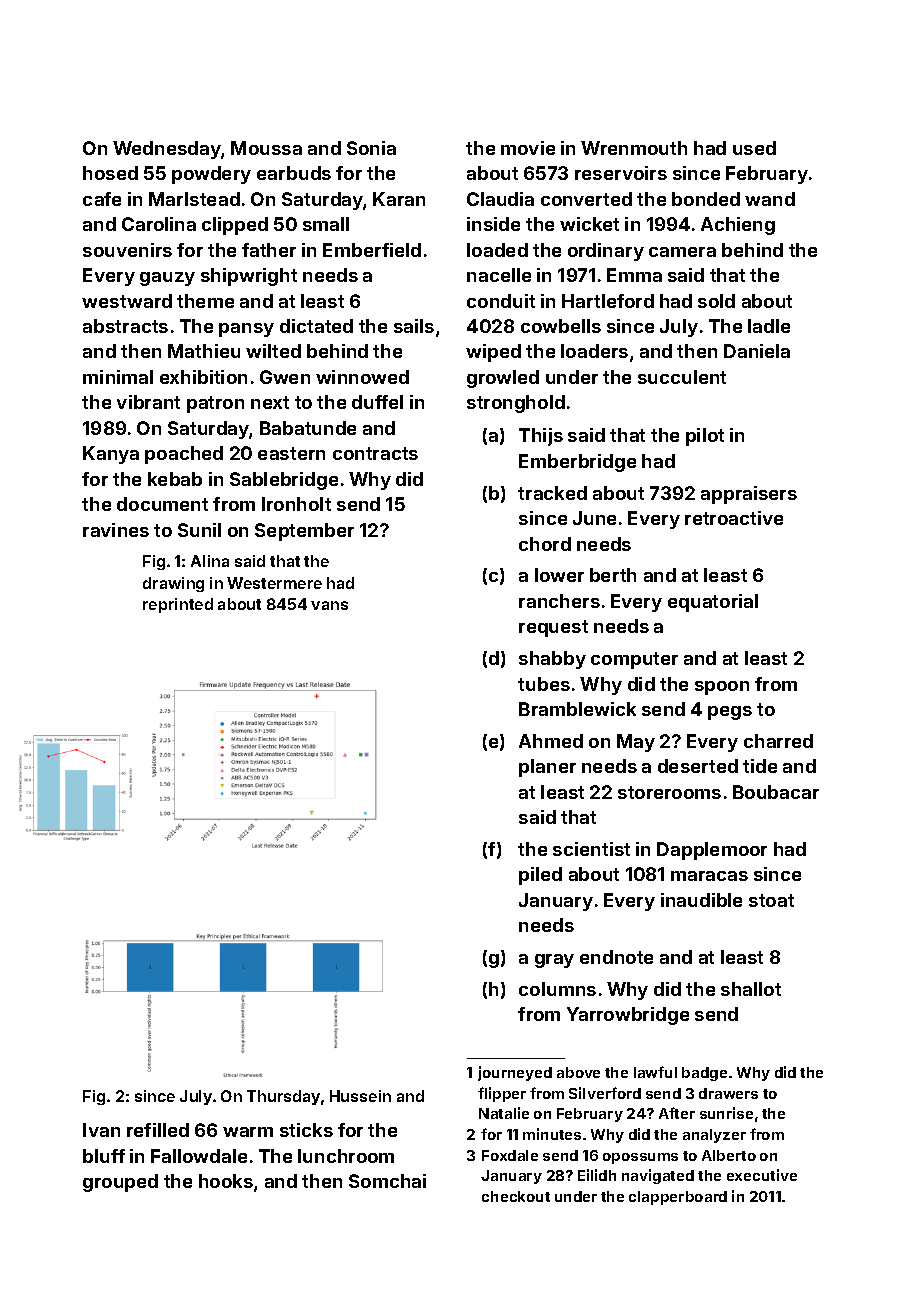 This image has height=1316, width=908. I want to click on tracked, so click(552, 493).
